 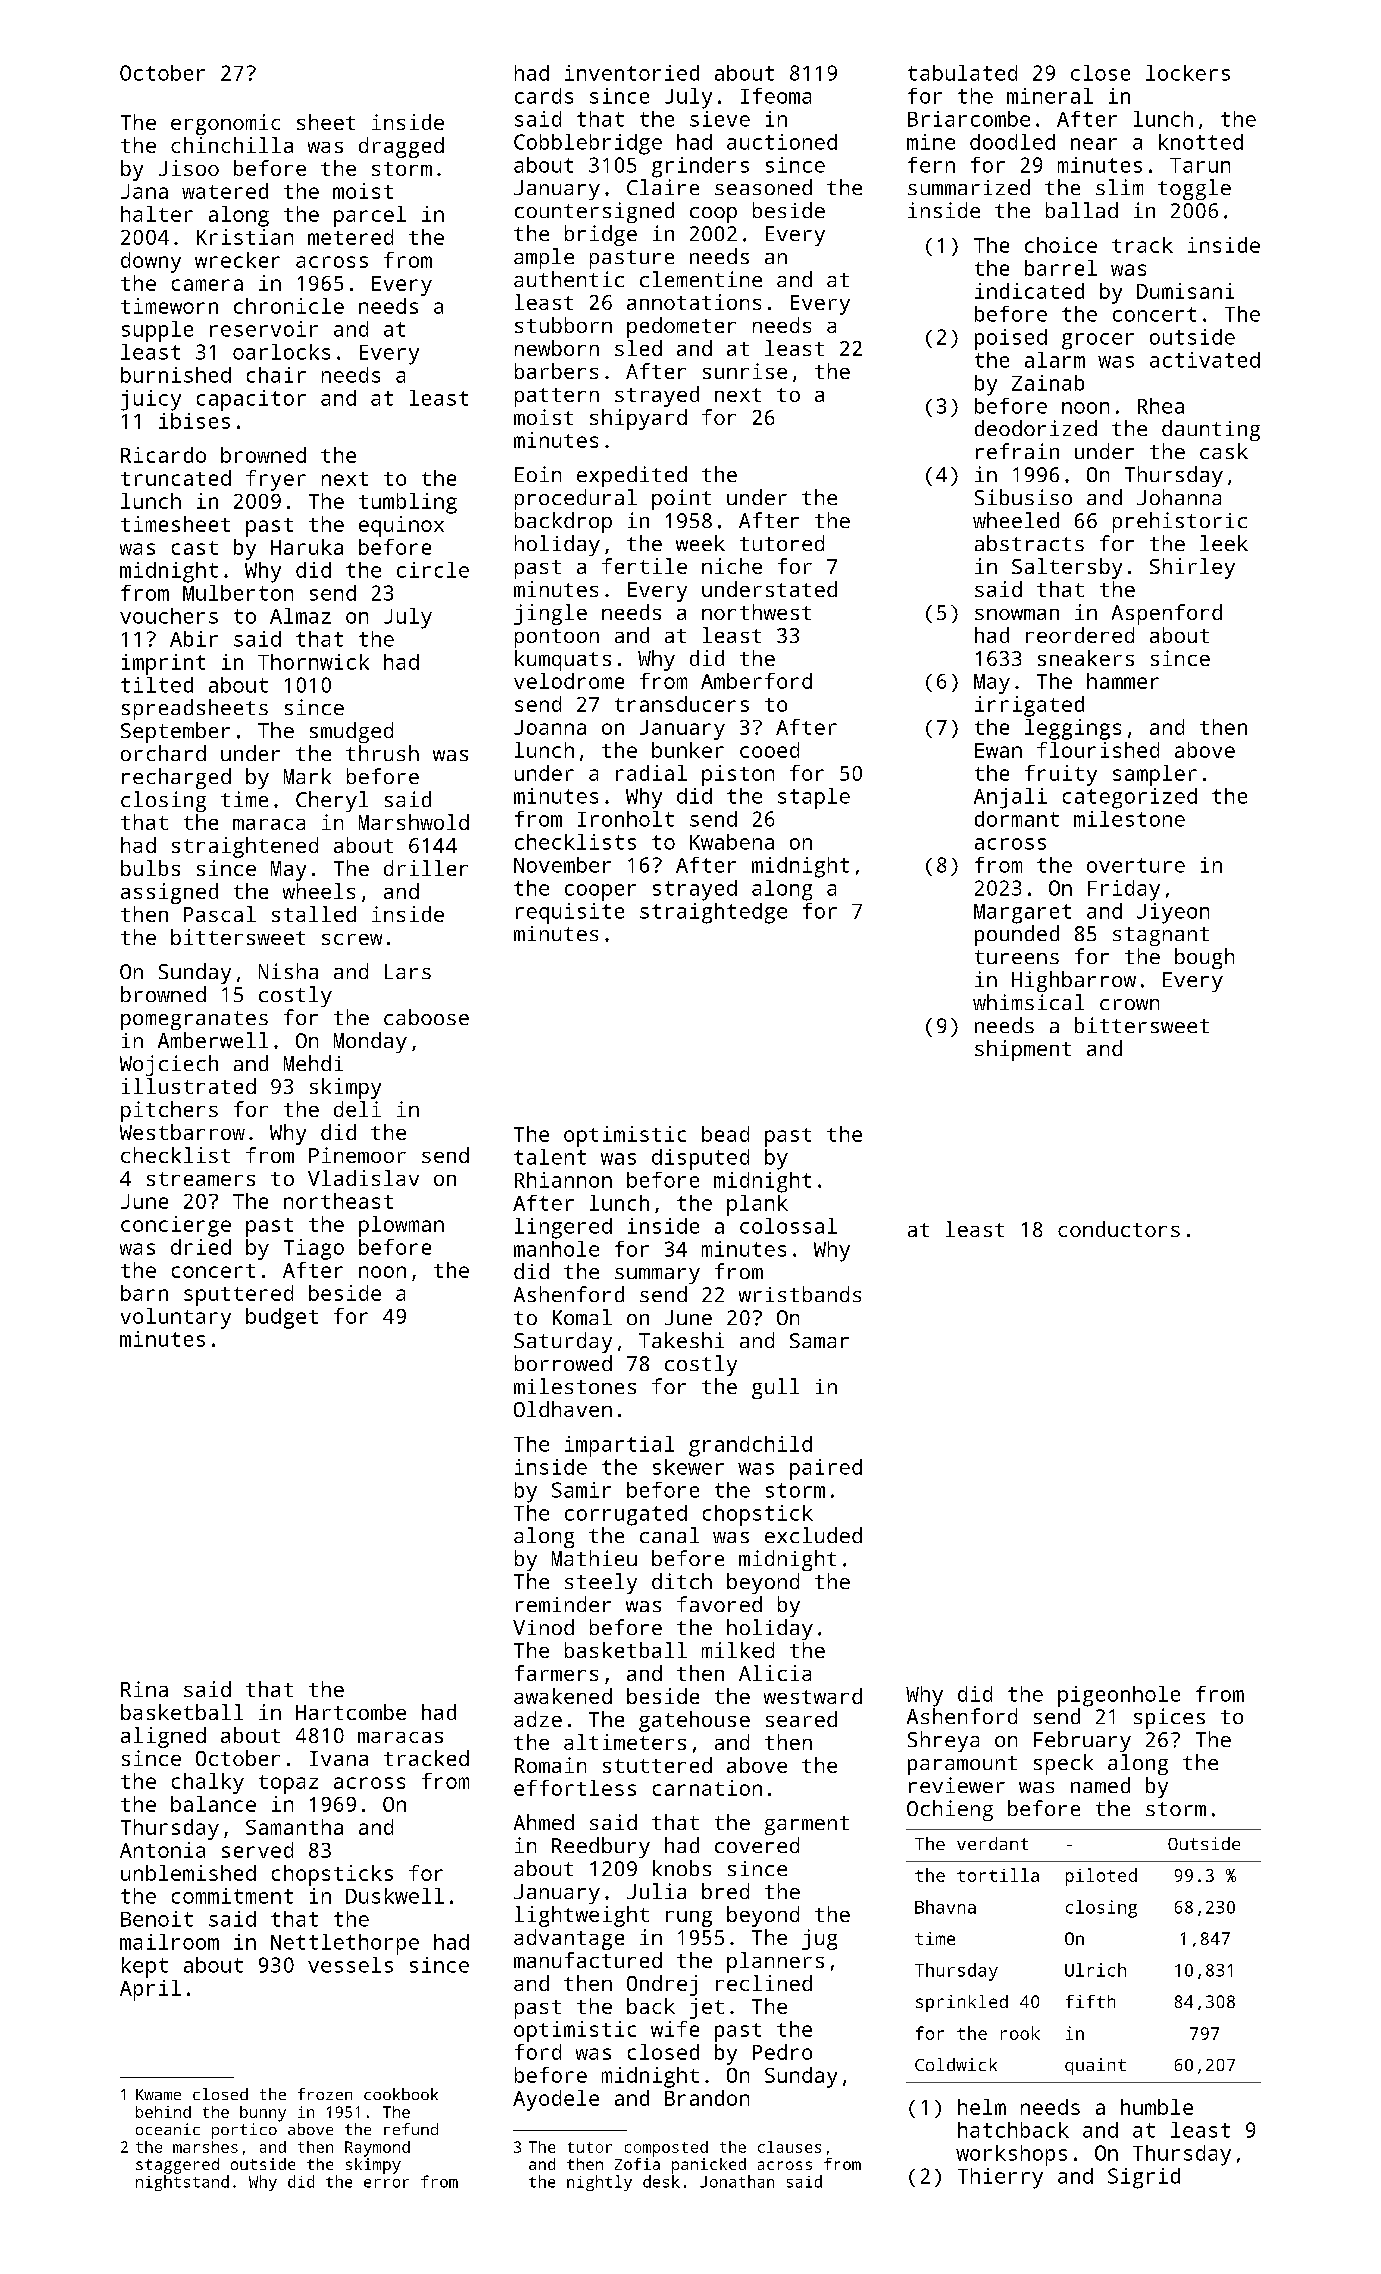 What do you see at coordinates (158, 2094) in the page?
I see `Kwame` at bounding box center [158, 2094].
